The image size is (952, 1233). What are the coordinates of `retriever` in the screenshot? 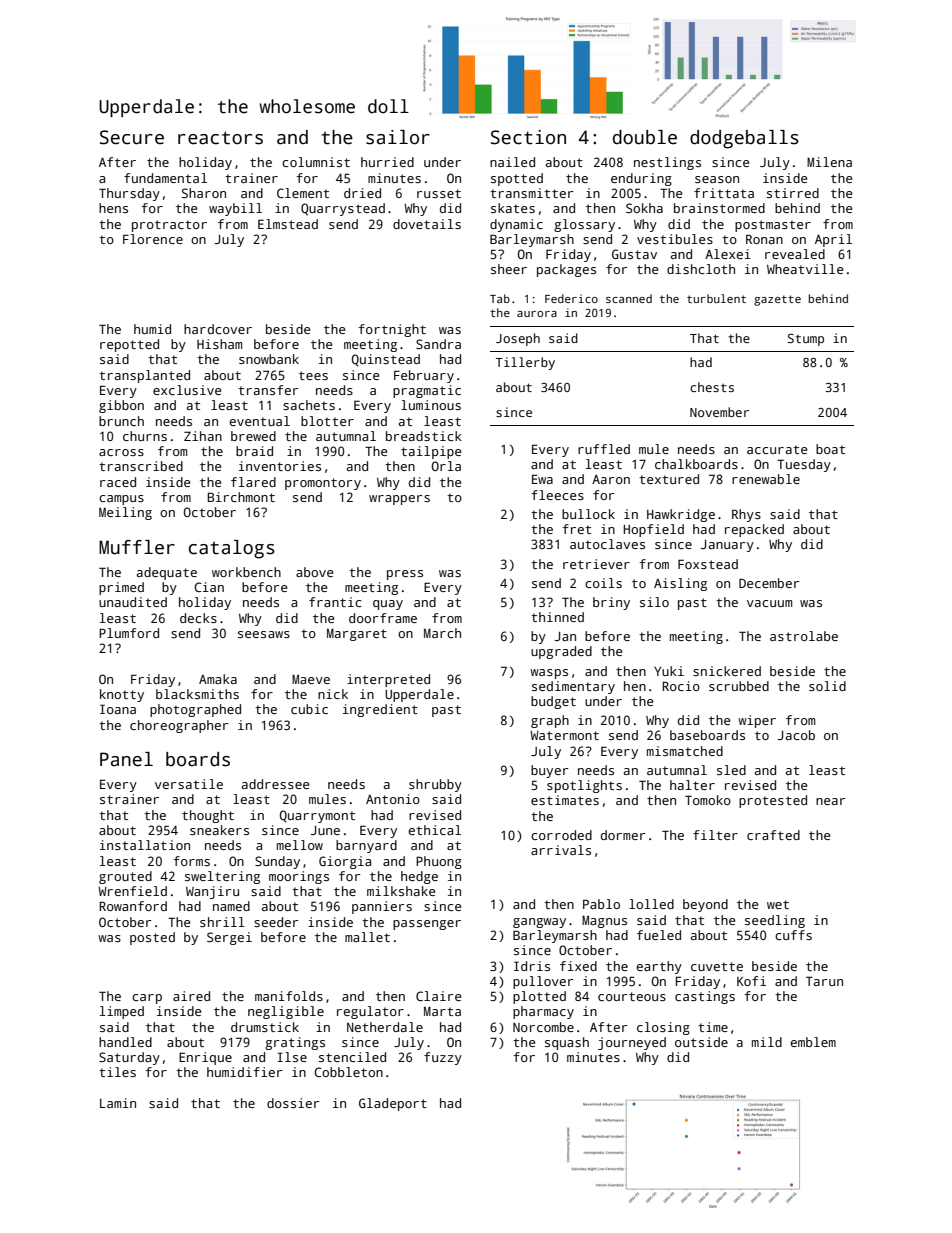 It's located at (596, 564).
